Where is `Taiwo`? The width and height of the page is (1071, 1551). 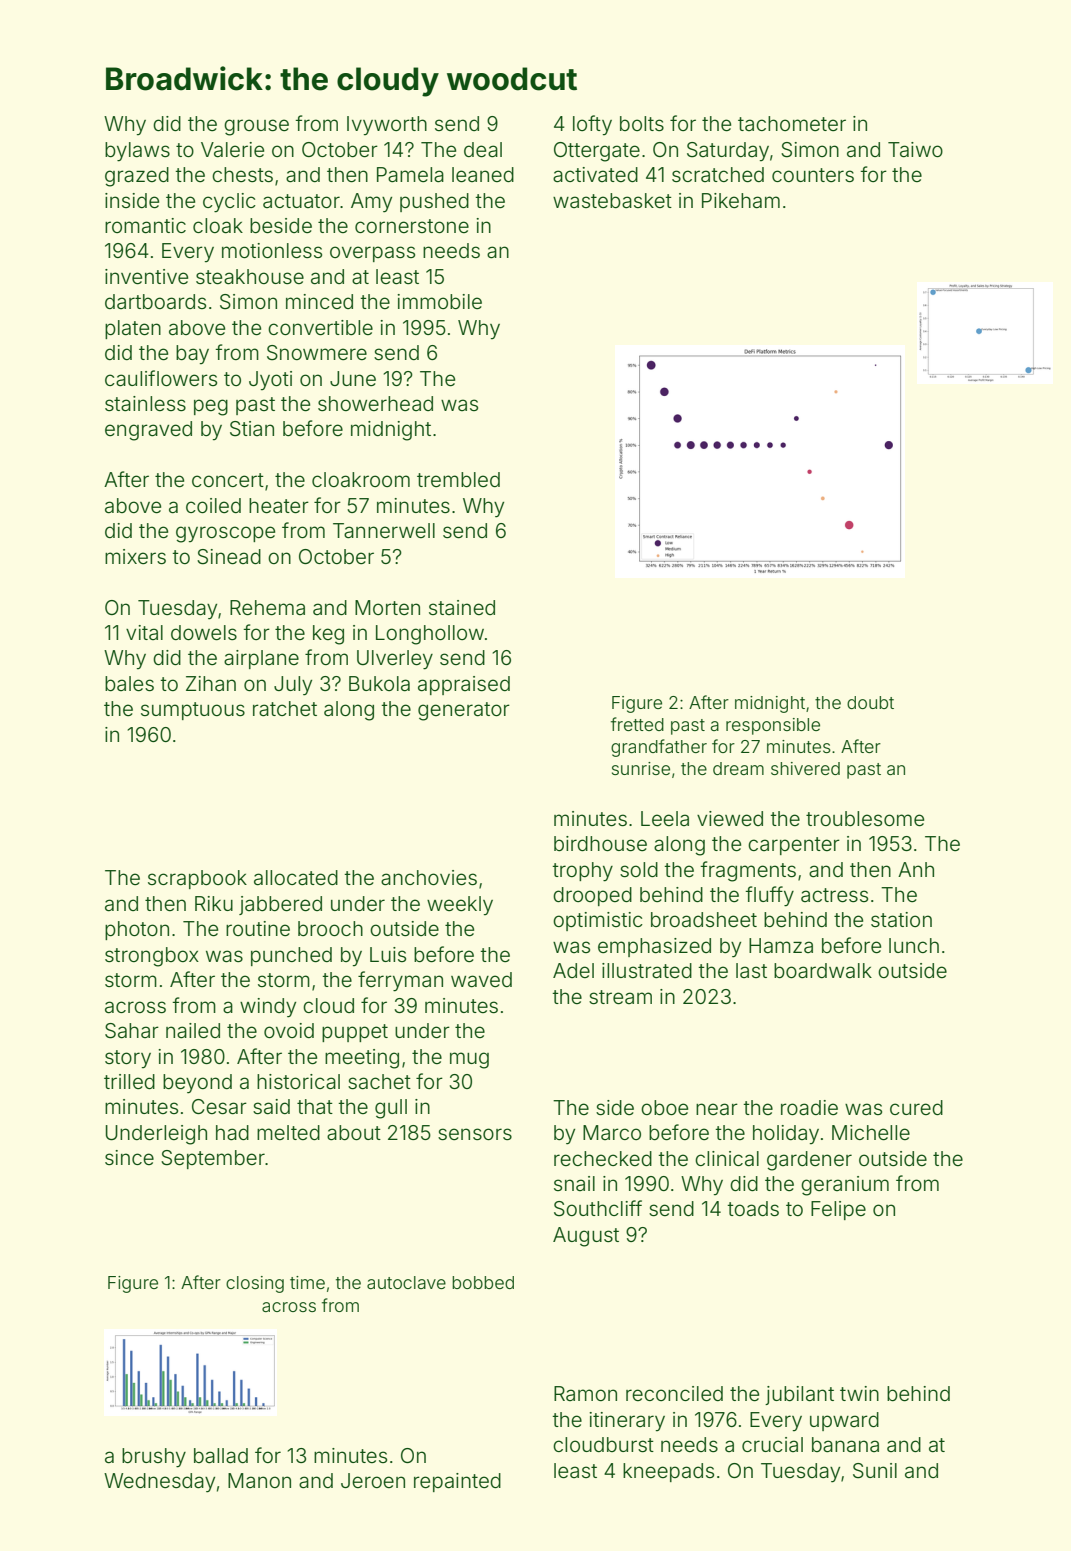
Taiwo is located at coordinates (915, 149).
